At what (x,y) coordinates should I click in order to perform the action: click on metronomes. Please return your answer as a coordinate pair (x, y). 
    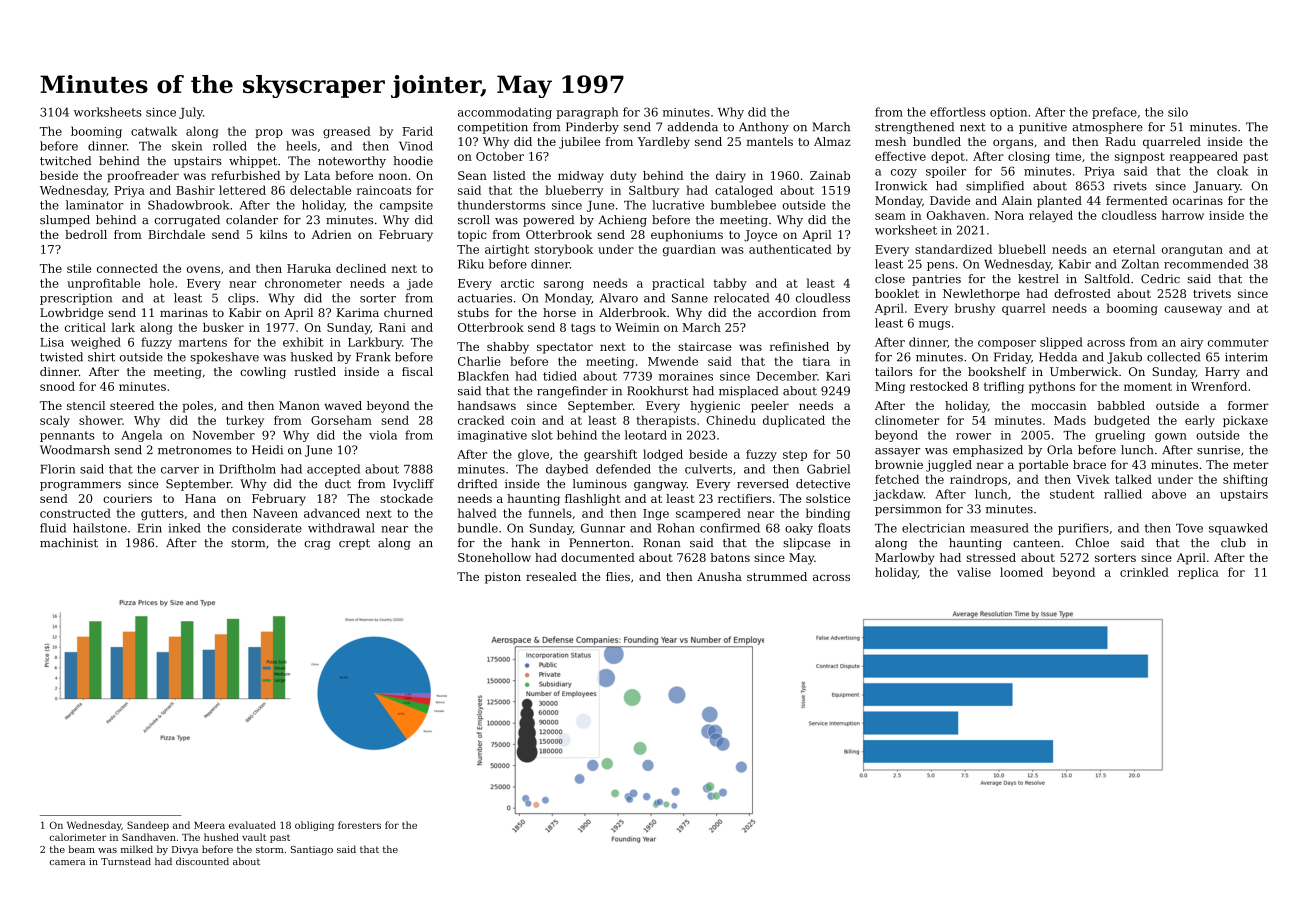
    Looking at the image, I should click on (195, 450).
